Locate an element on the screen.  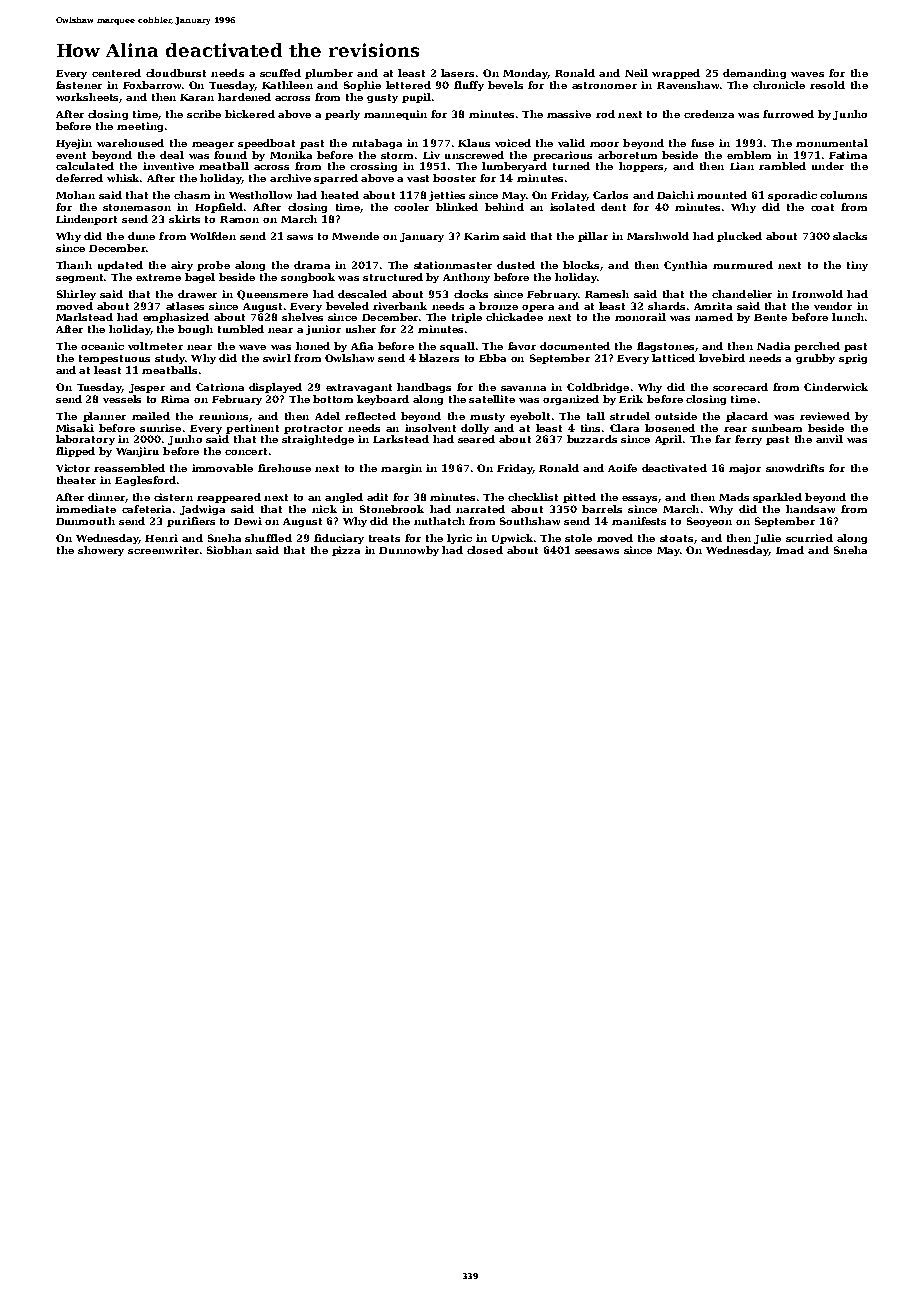
closed is located at coordinates (485, 550).
